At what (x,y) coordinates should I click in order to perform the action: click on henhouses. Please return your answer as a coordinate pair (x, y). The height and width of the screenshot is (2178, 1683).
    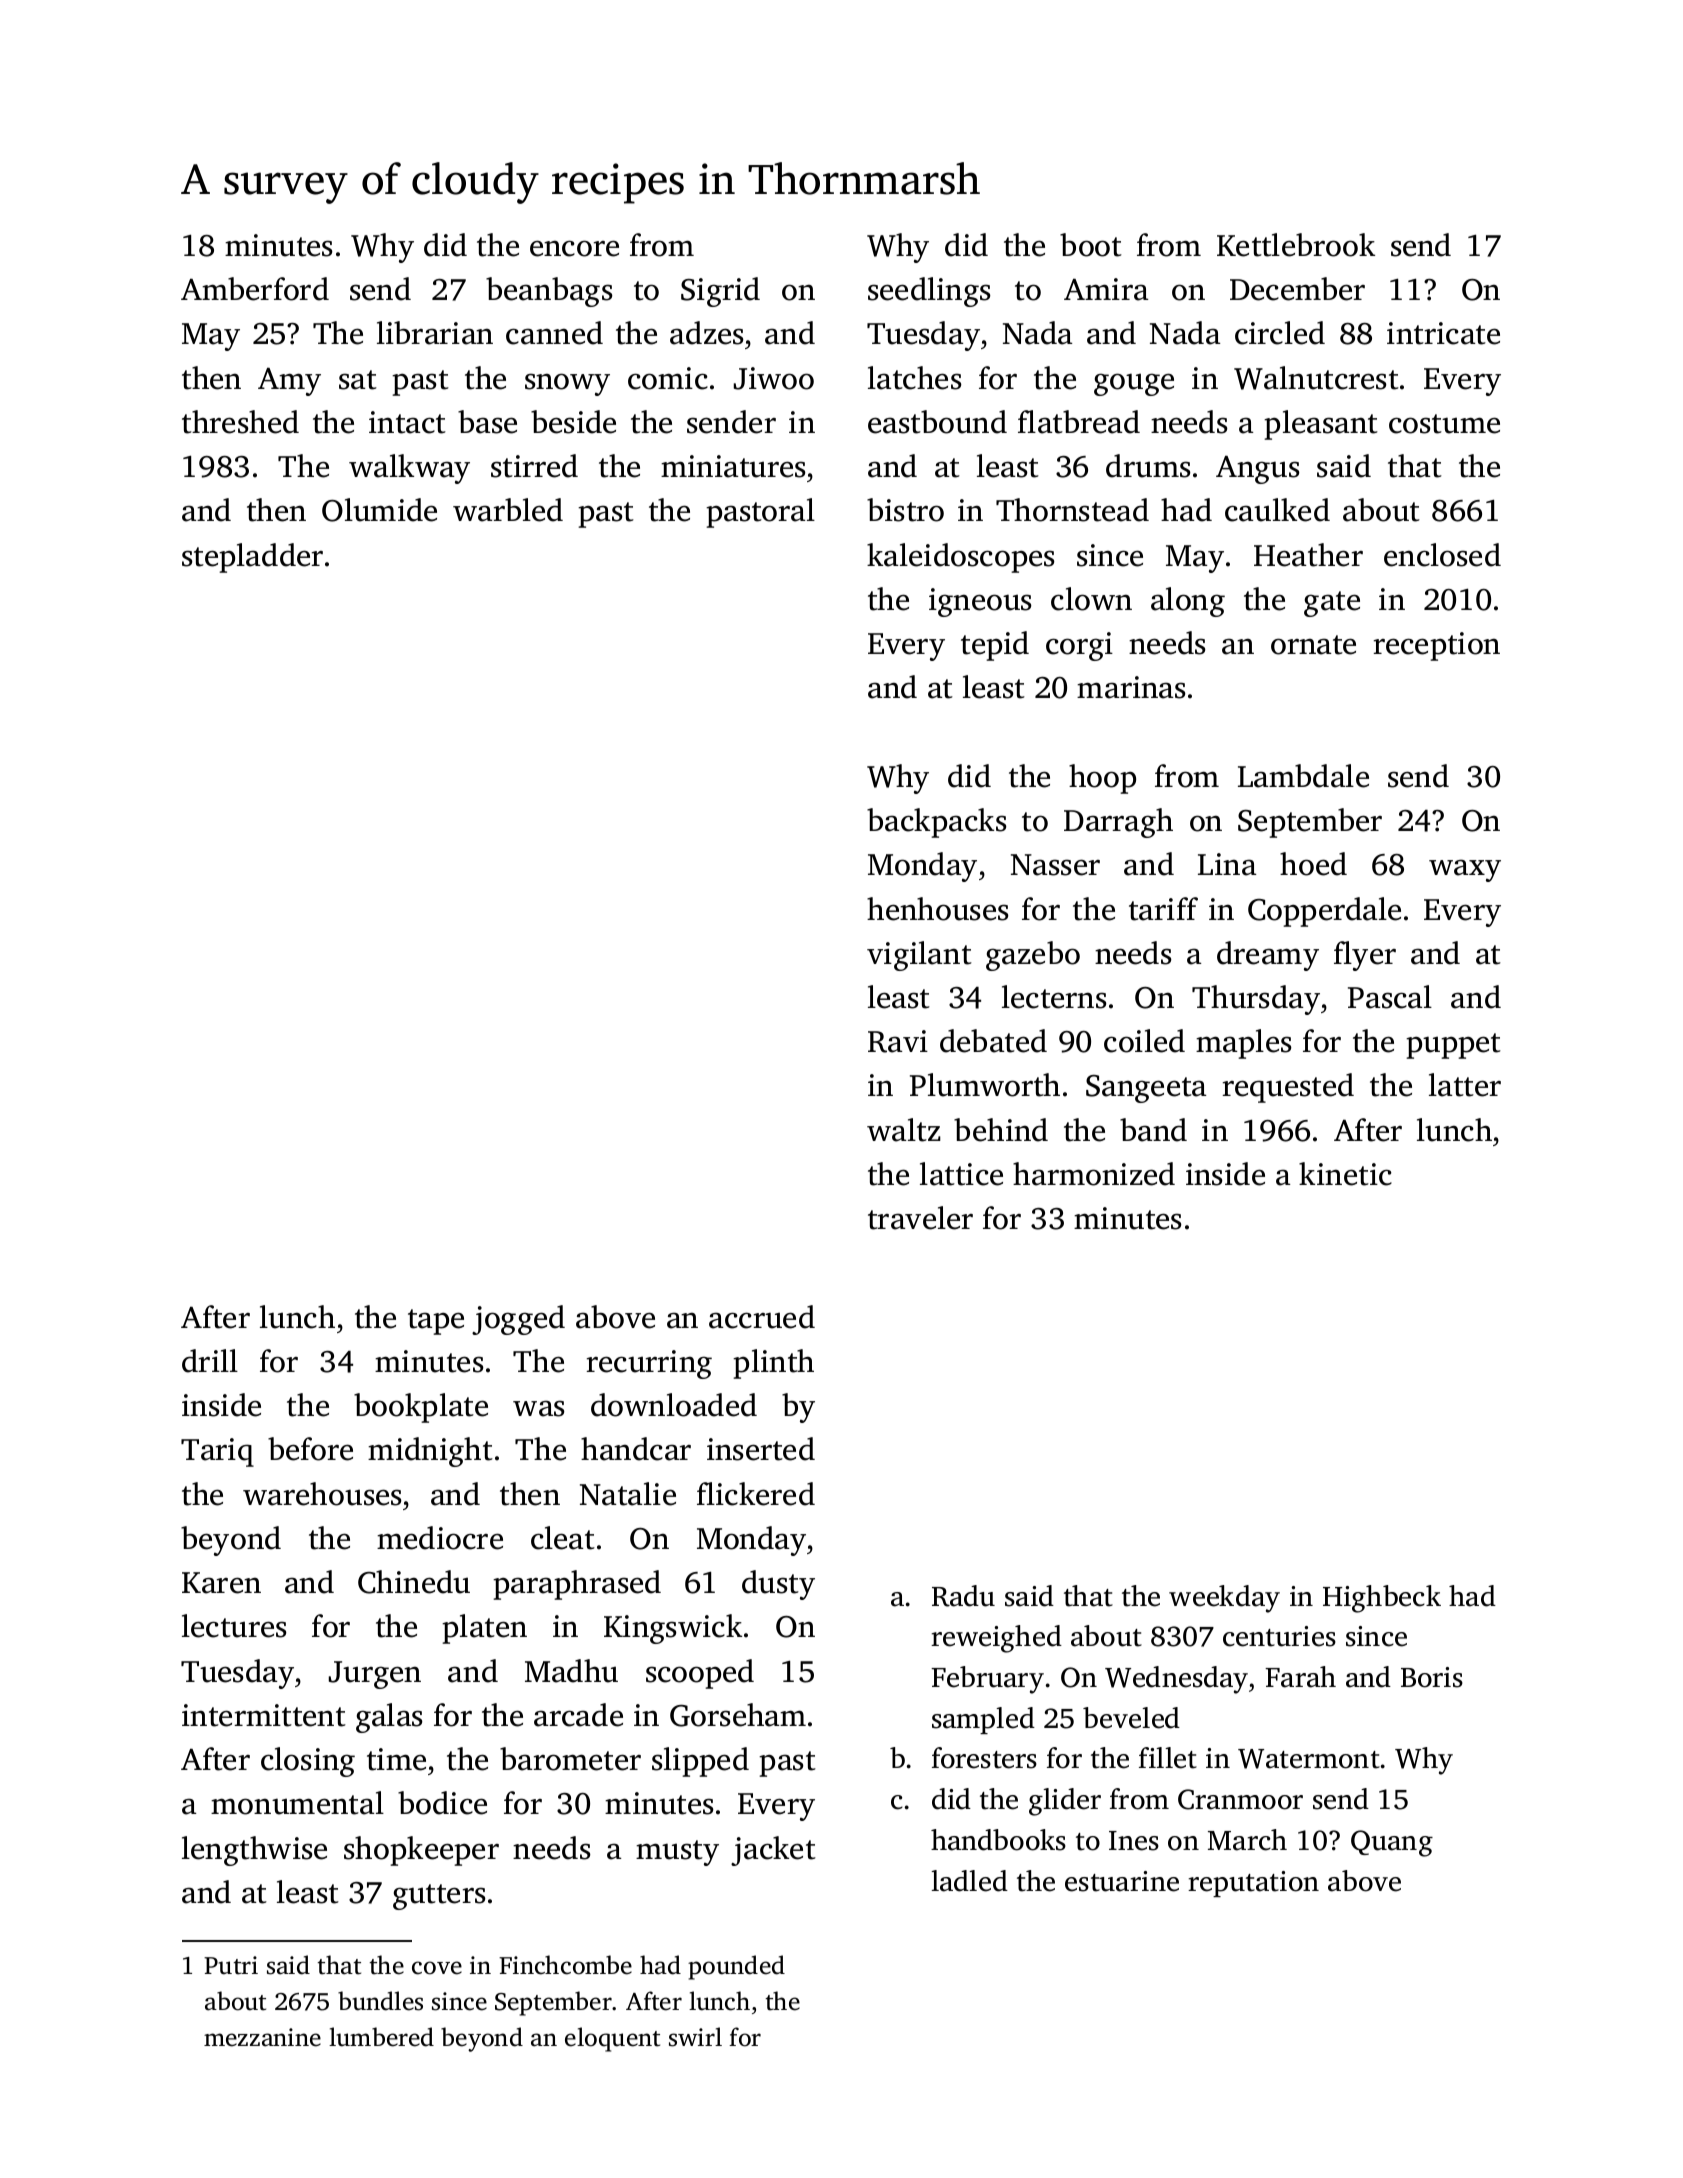
    Looking at the image, I should click on (937, 909).
